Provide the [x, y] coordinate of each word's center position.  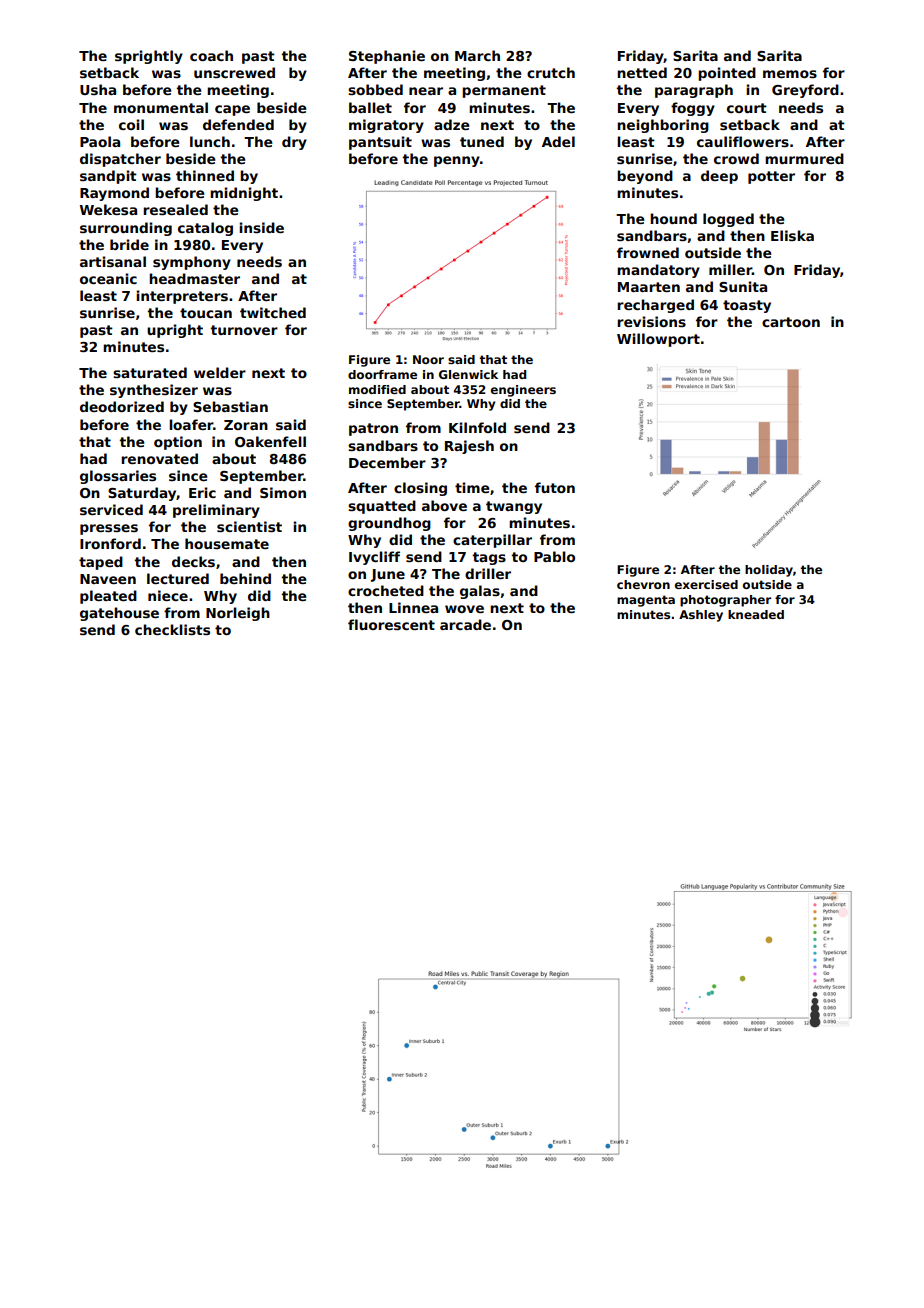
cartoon [791, 322]
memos [790, 74]
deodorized [122, 406]
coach [211, 55]
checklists [172, 629]
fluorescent [391, 624]
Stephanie [387, 57]
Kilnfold [477, 427]
